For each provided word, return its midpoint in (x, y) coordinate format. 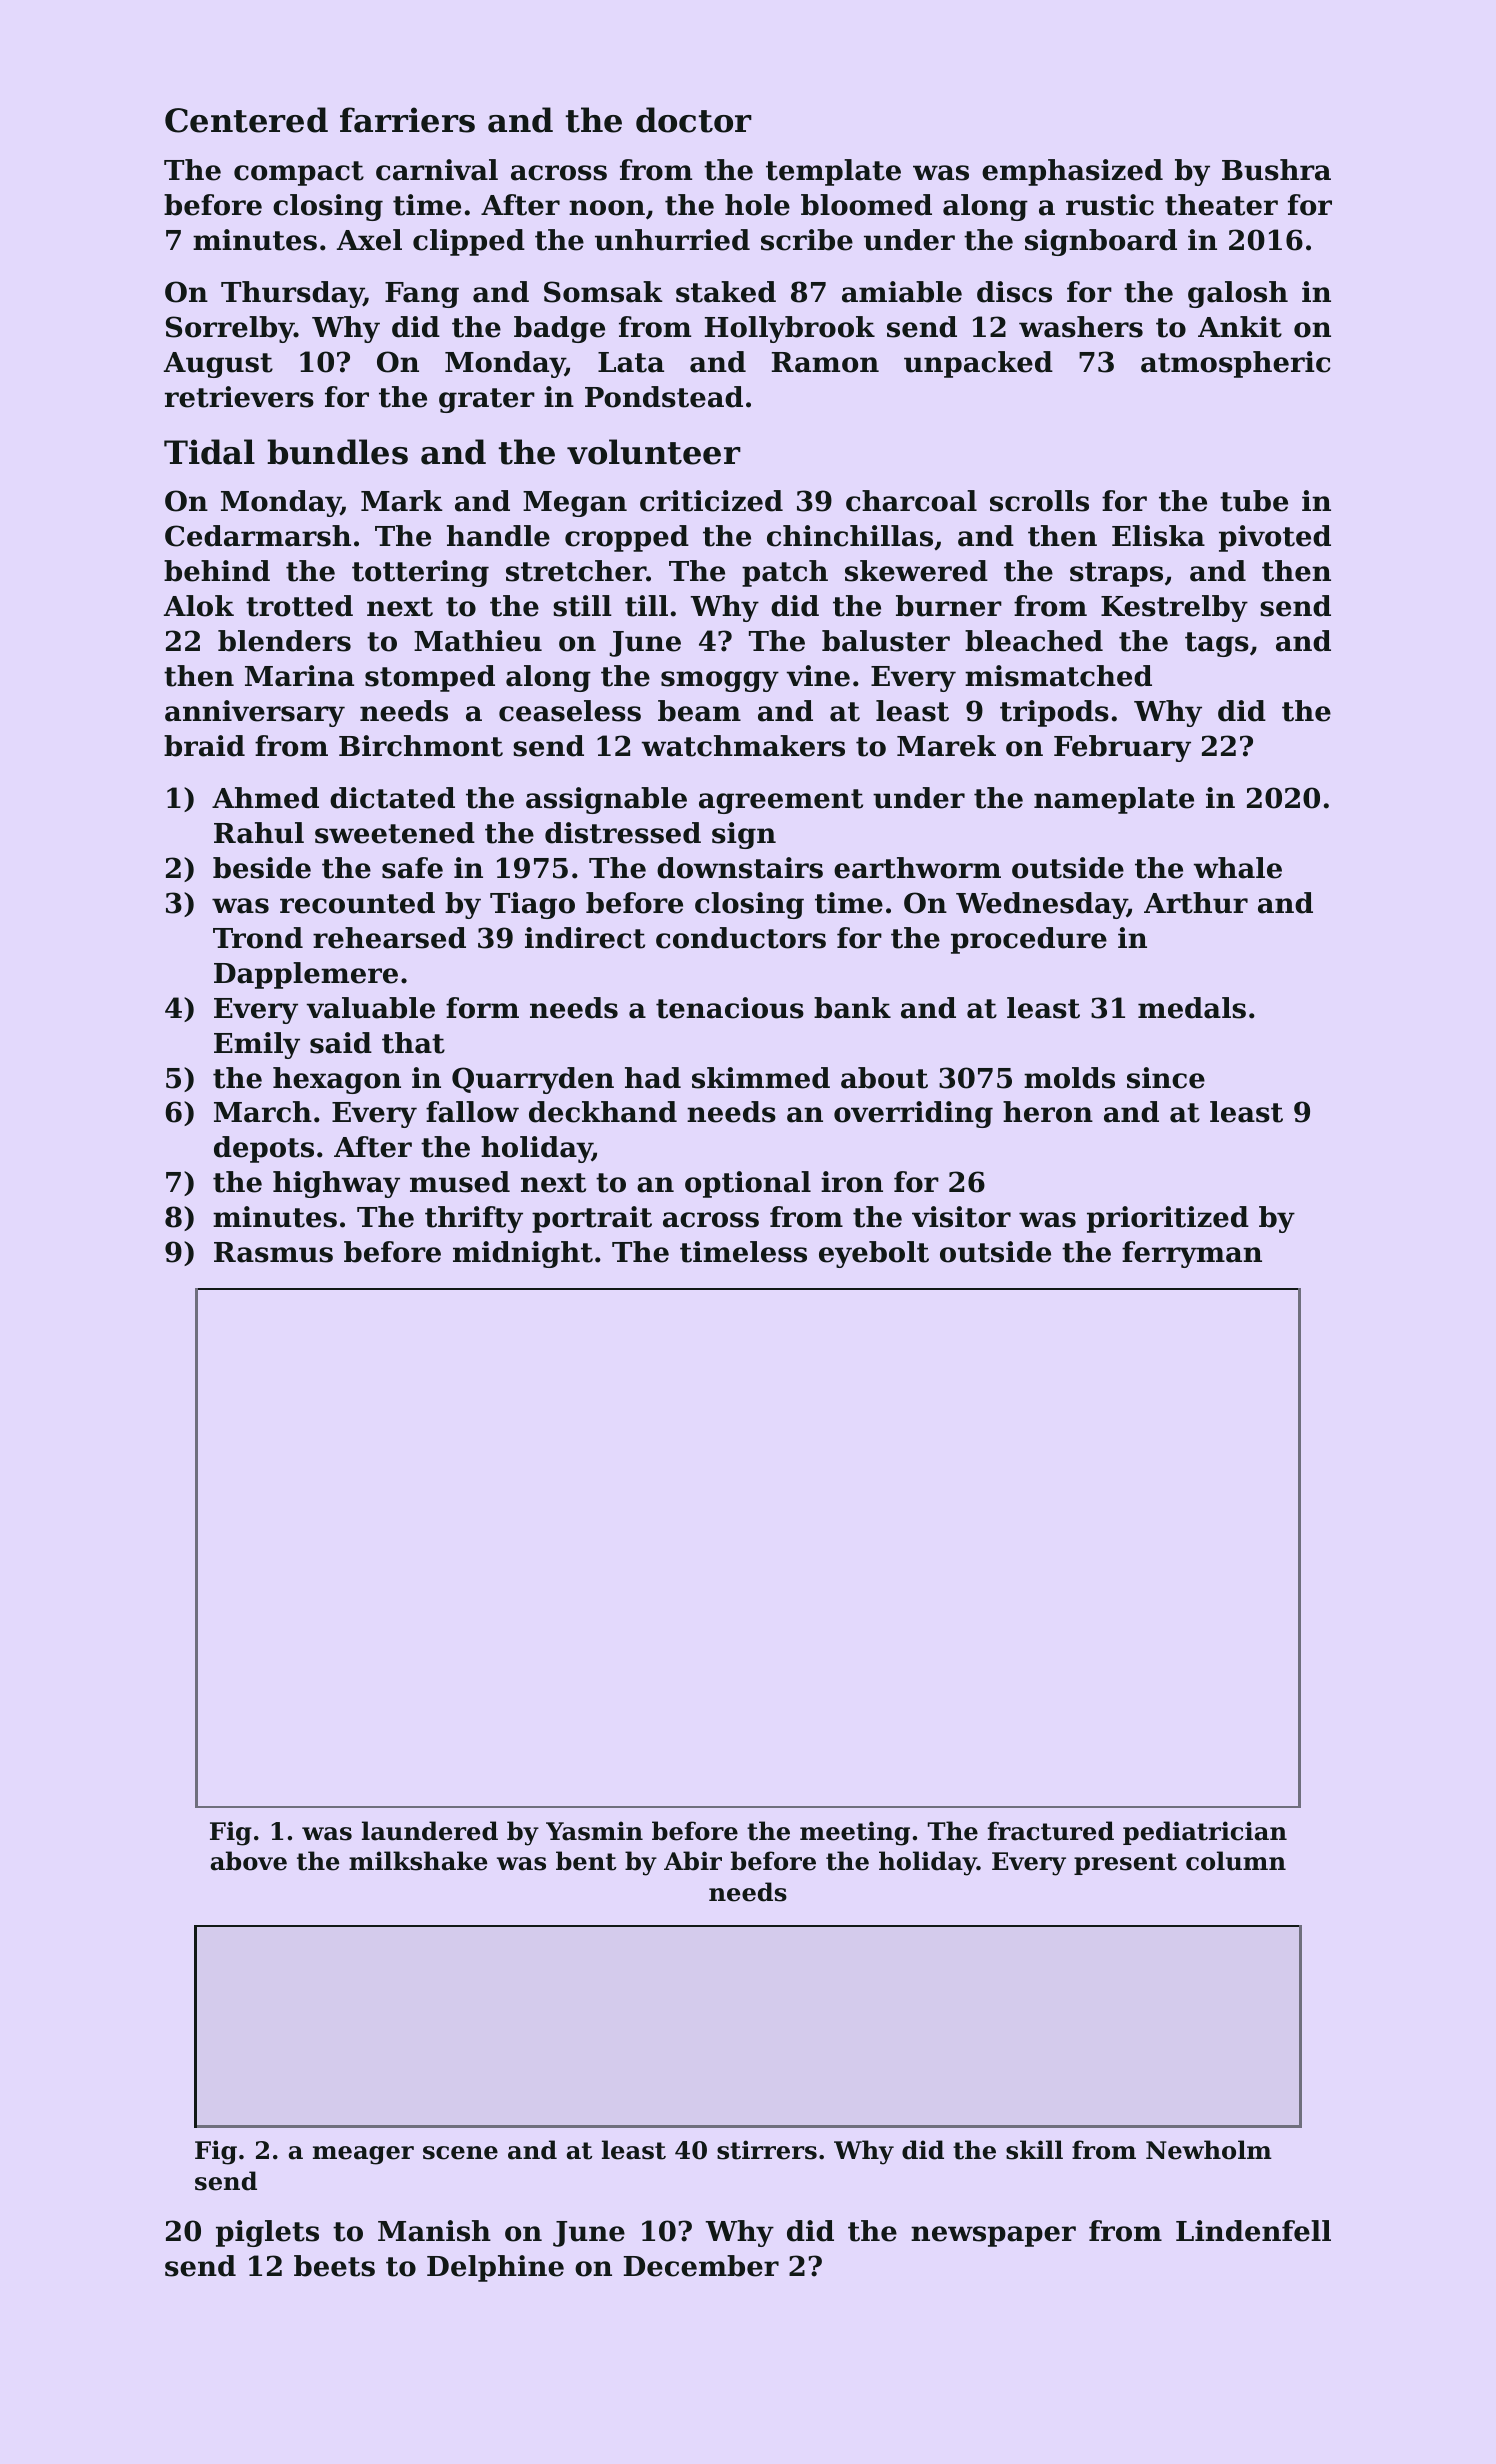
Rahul (259, 833)
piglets (267, 2233)
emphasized (1072, 172)
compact (299, 173)
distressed (623, 833)
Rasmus (273, 1252)
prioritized (1168, 1219)
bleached (1034, 641)
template (833, 172)
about (884, 1078)
